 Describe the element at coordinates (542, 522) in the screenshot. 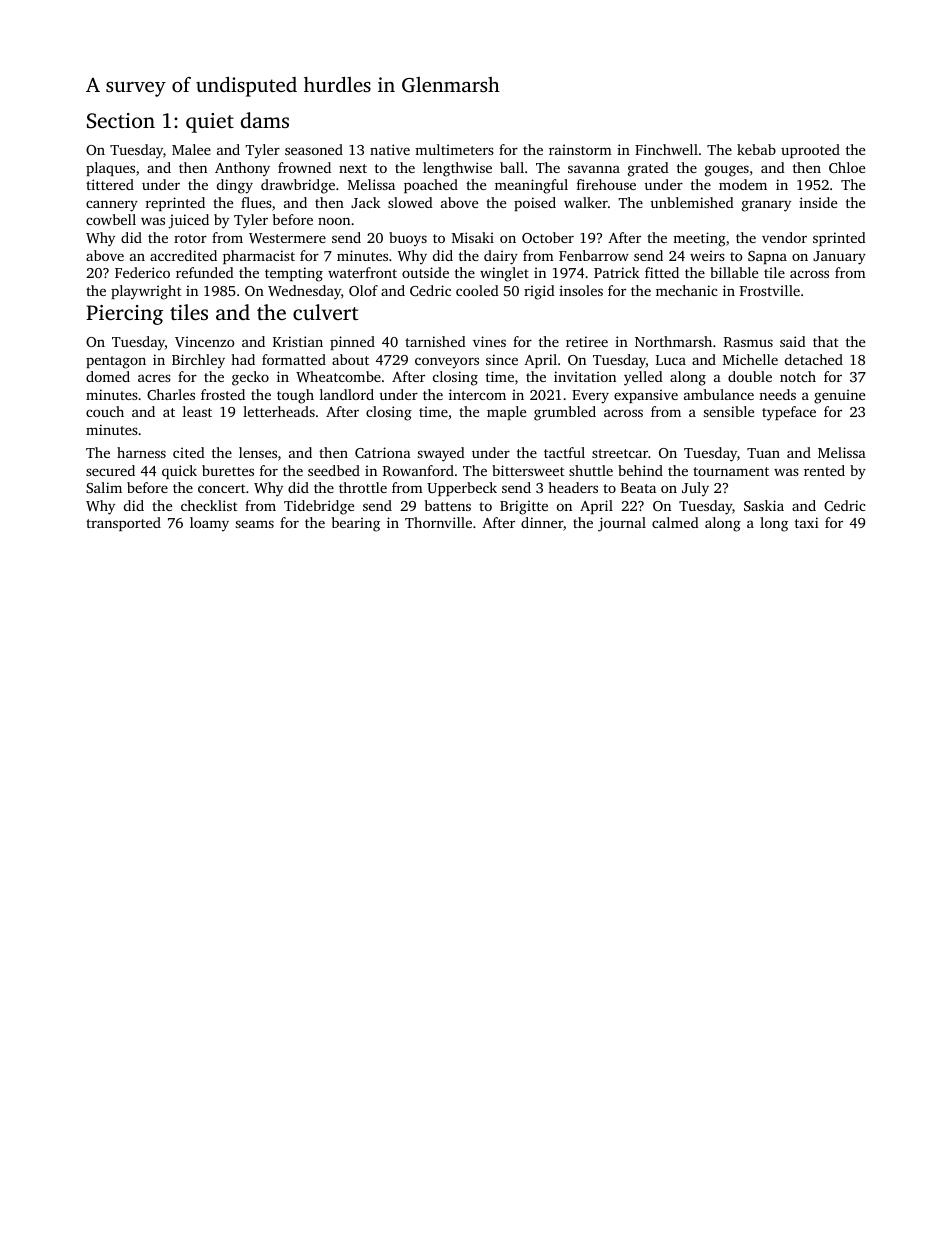

I see `dinner` at that location.
